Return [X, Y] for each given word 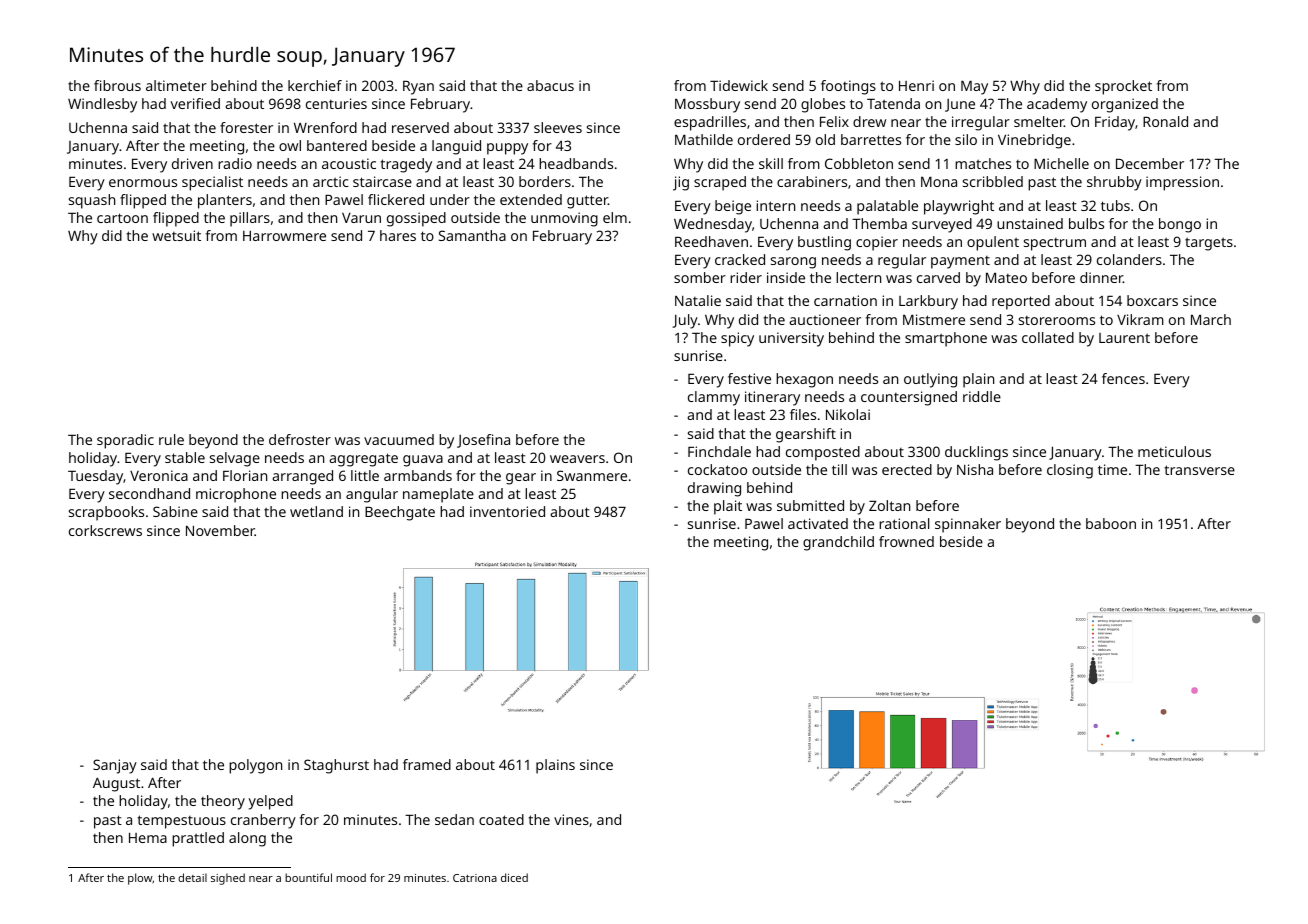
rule [171, 439]
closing [1070, 471]
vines [571, 819]
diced [514, 877]
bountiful [308, 877]
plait [728, 507]
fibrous [117, 85]
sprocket [1123, 87]
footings [848, 87]
